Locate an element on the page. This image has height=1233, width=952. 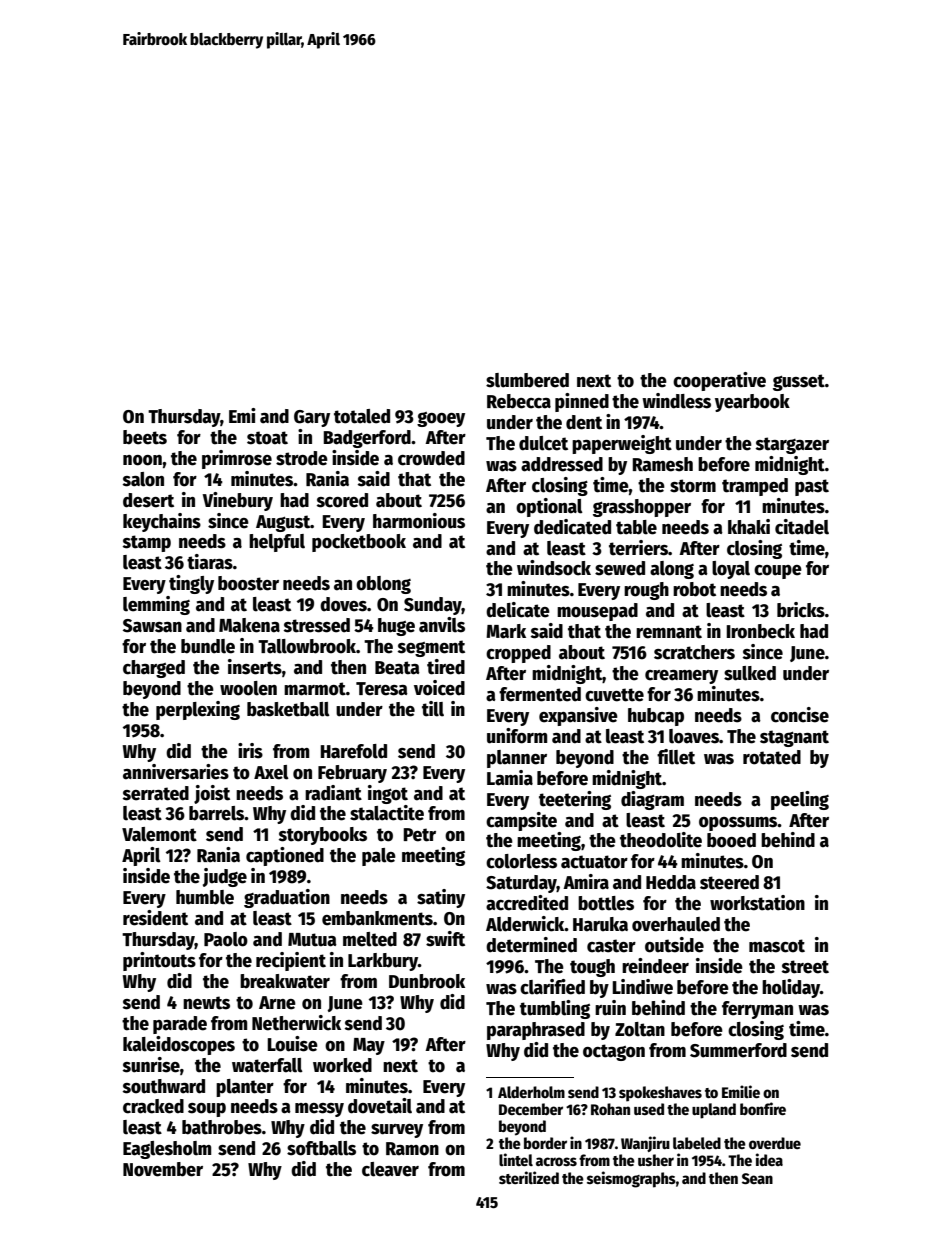
Eaglesholm is located at coordinates (167, 1150).
